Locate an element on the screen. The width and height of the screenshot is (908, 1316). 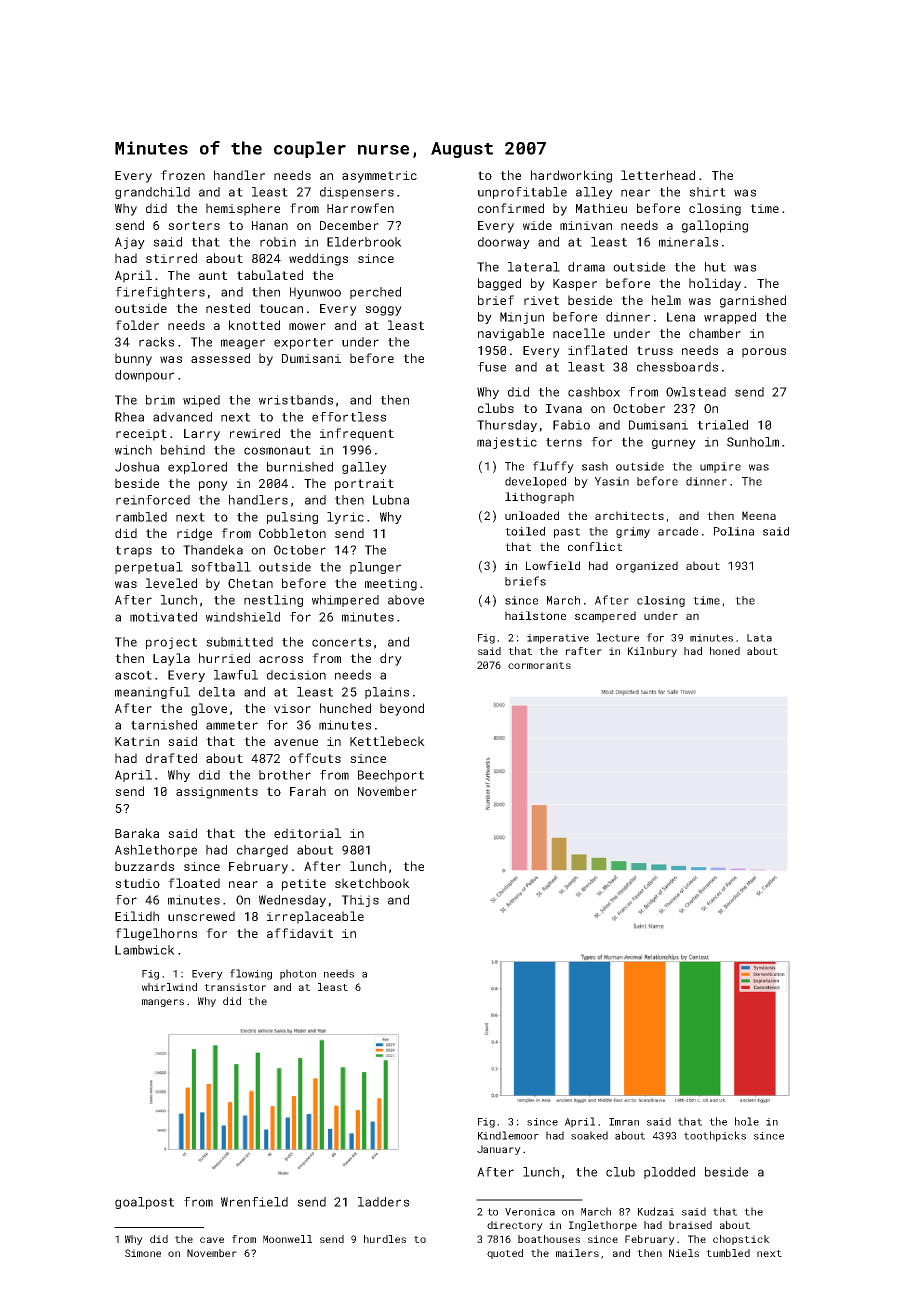
goalpost is located at coordinates (144, 1203).
